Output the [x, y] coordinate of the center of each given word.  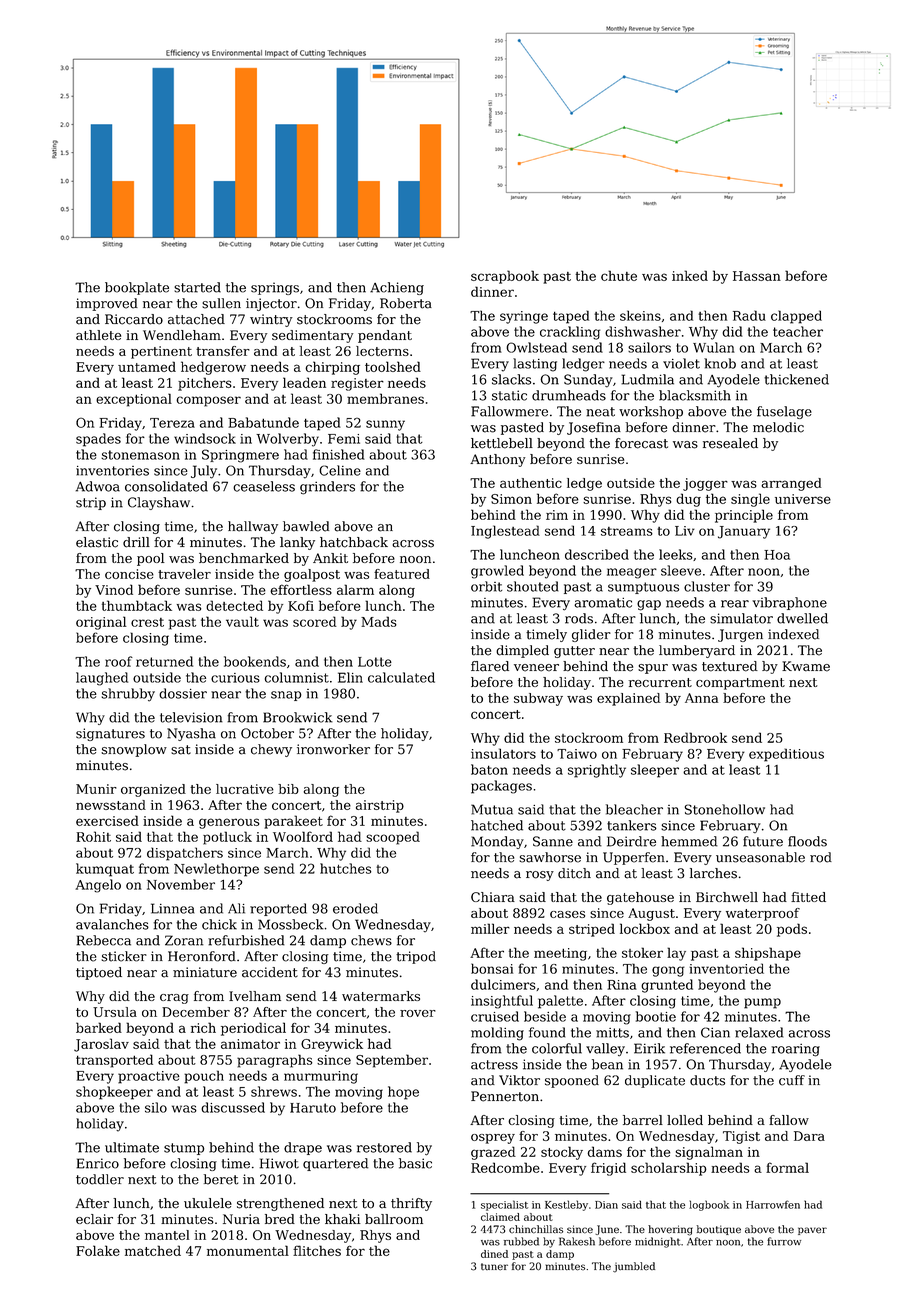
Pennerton [505, 1096]
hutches [345, 868]
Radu [749, 315]
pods [792, 930]
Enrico [97, 1163]
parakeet [293, 822]
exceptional [134, 400]
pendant [385, 336]
